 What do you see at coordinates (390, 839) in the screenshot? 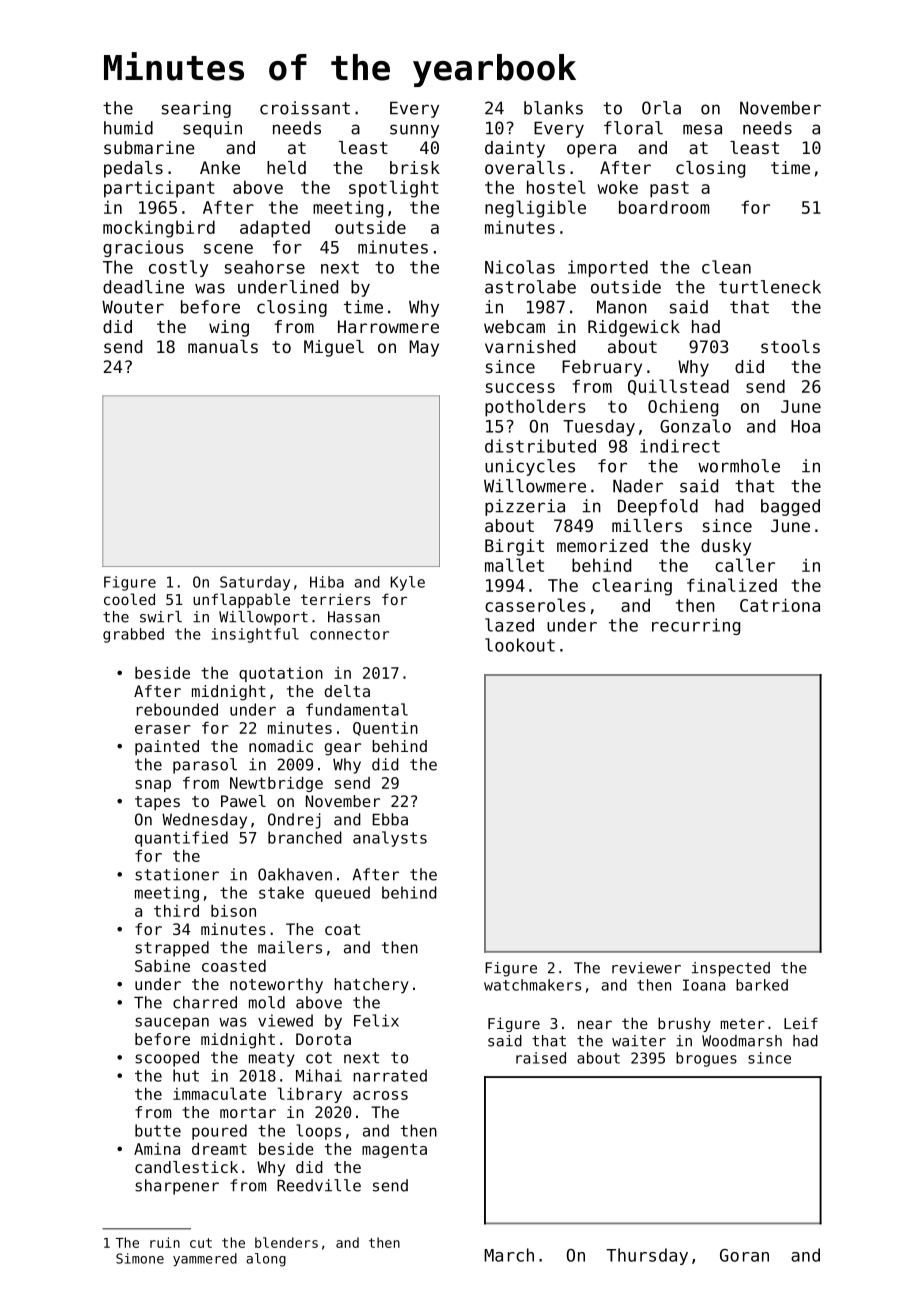
I see `analysts` at bounding box center [390, 839].
